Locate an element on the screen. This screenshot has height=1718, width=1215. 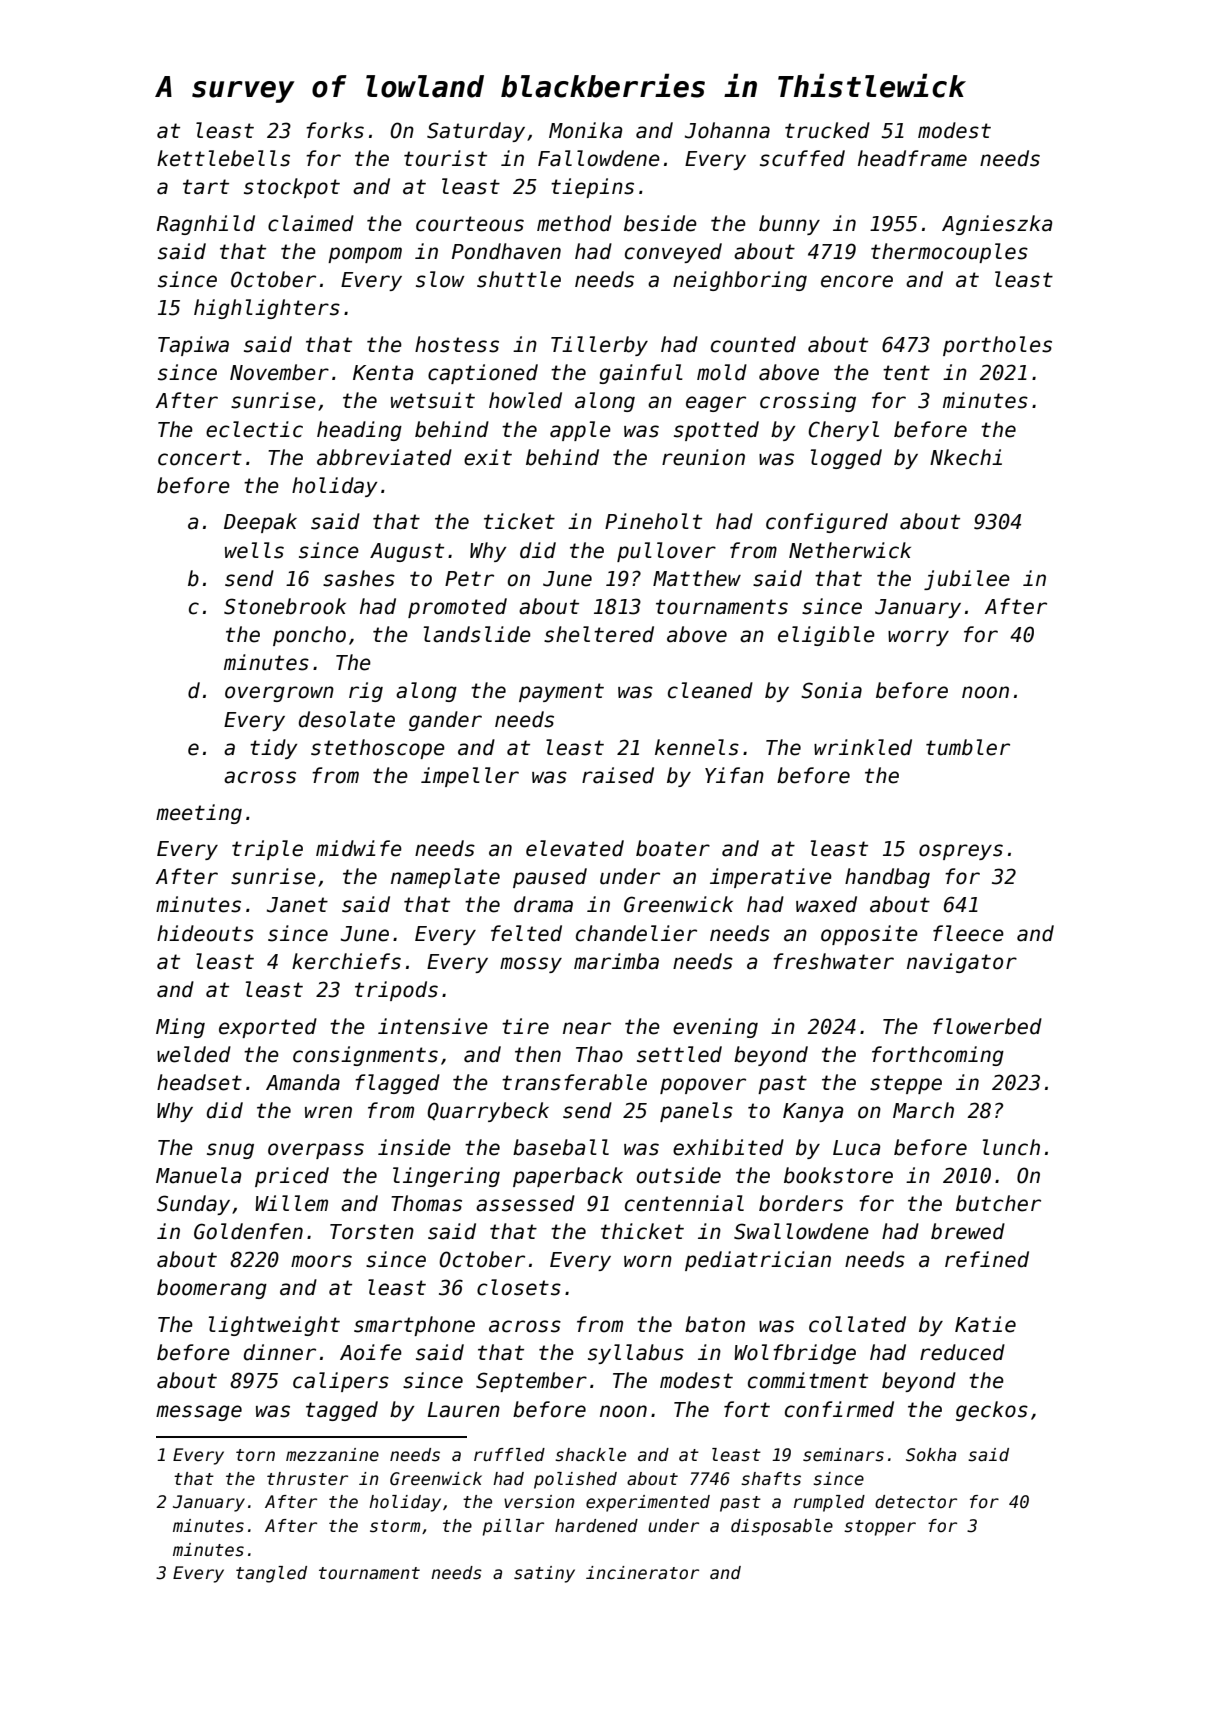
disposable is located at coordinates (782, 1527).
